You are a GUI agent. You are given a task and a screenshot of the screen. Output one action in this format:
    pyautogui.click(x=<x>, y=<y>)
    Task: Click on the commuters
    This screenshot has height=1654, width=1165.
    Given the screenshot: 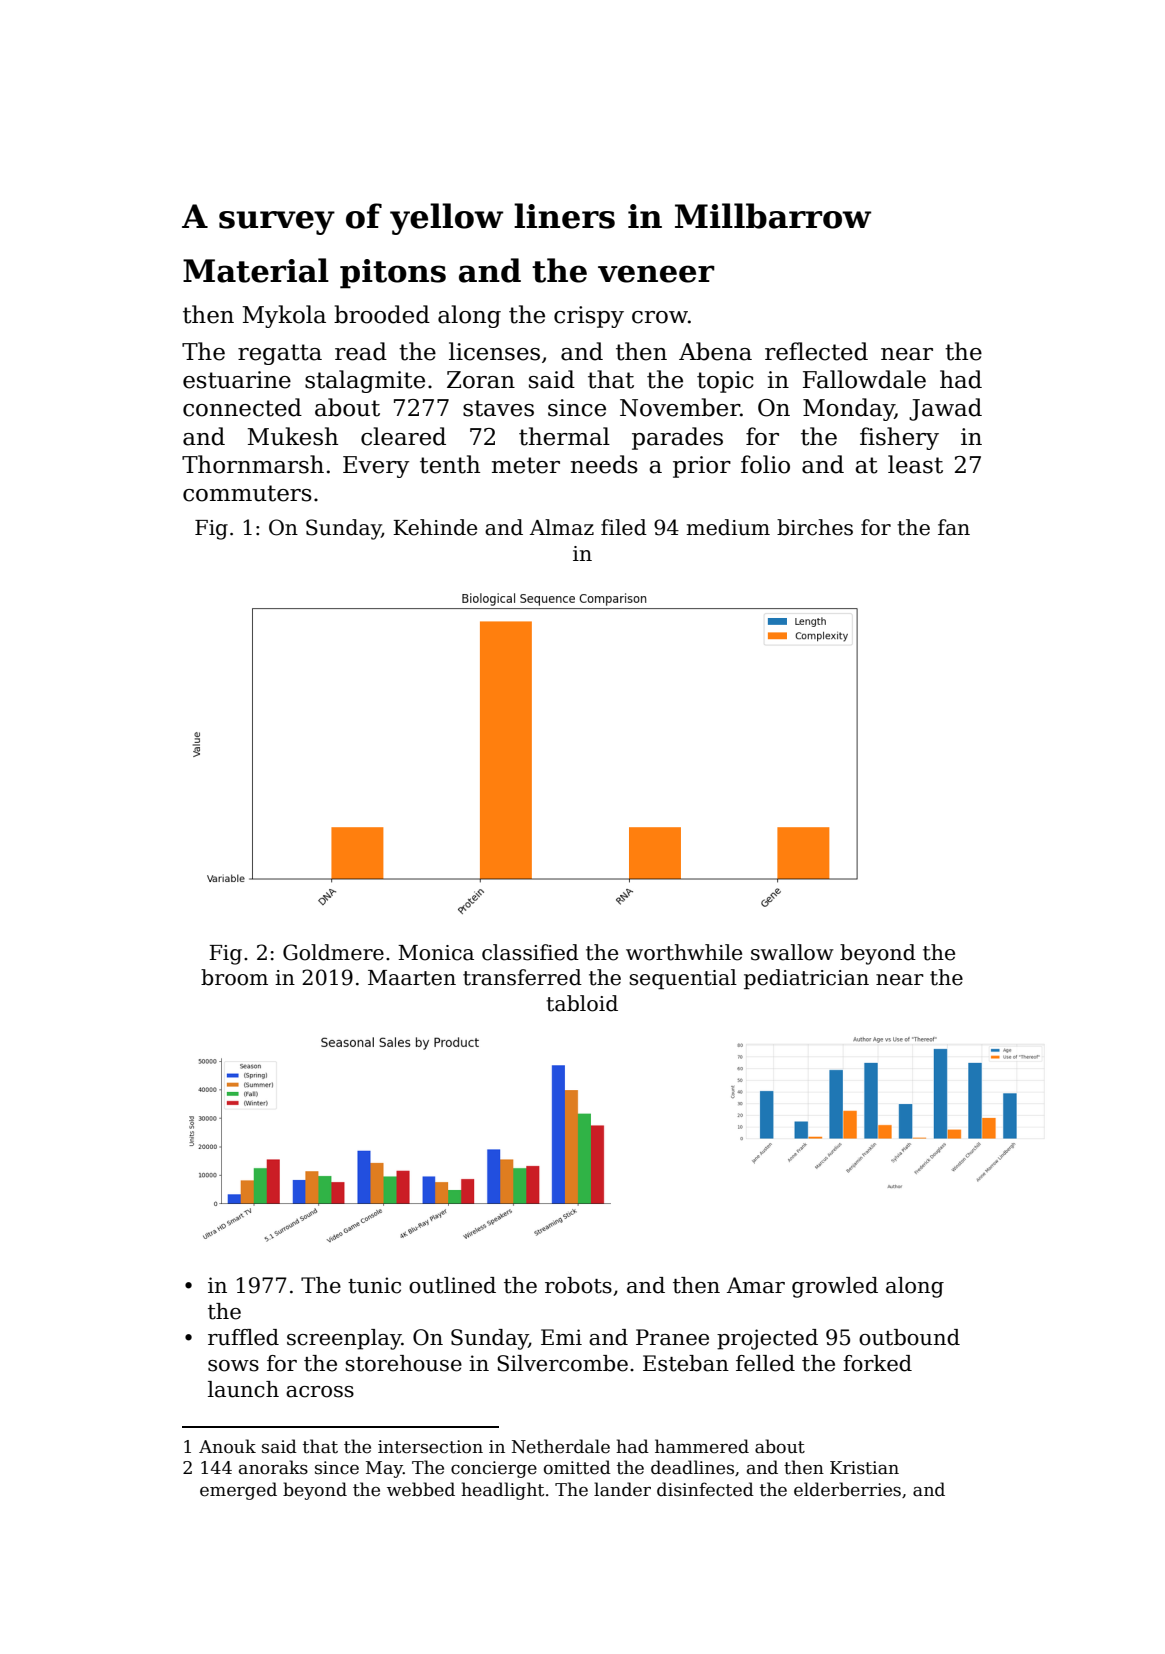 What is the action you would take?
    pyautogui.click(x=247, y=493)
